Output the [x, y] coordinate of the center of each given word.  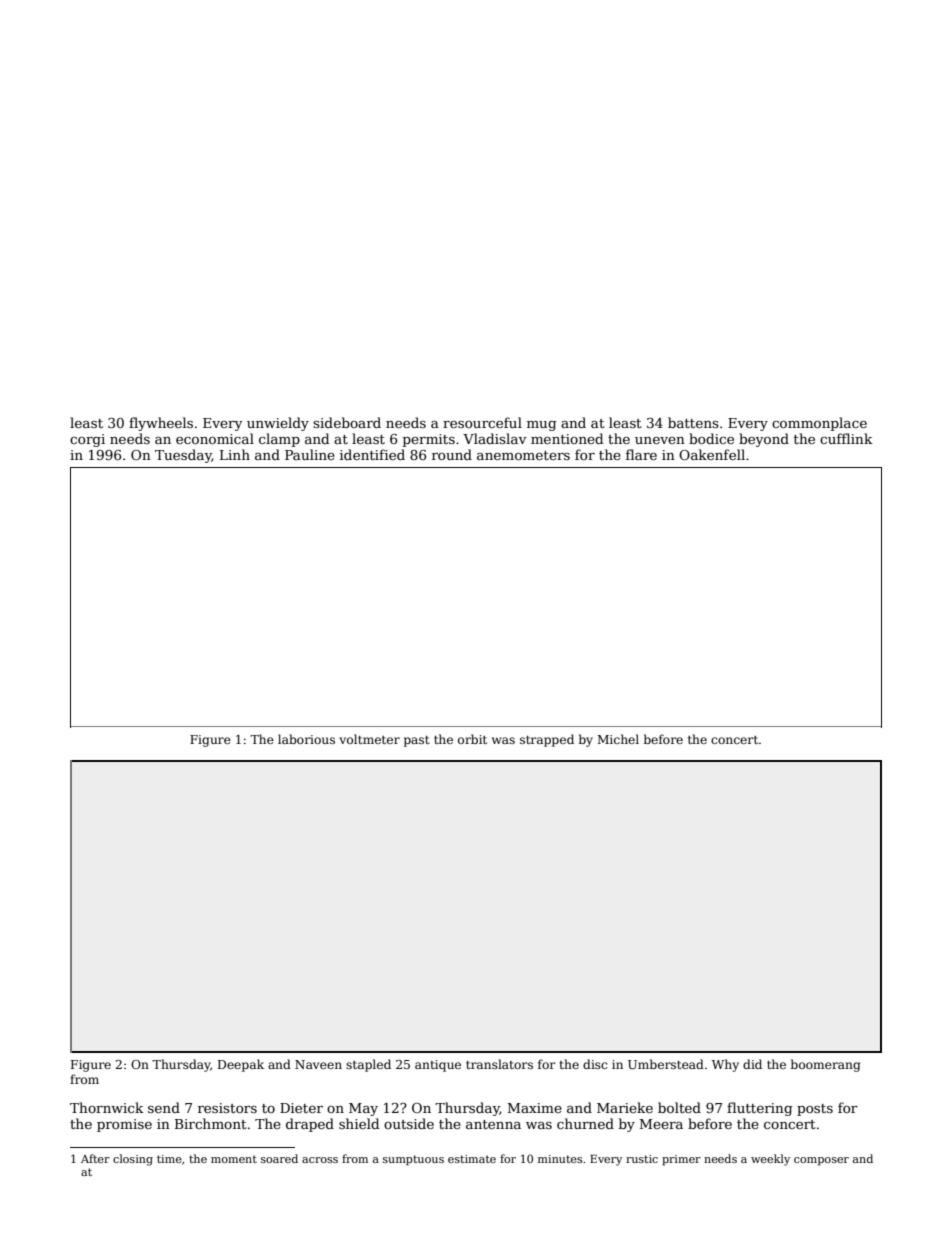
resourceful [482, 422]
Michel [618, 739]
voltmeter [369, 739]
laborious [306, 739]
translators [499, 1064]
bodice [711, 438]
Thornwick [107, 1107]
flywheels [161, 424]
